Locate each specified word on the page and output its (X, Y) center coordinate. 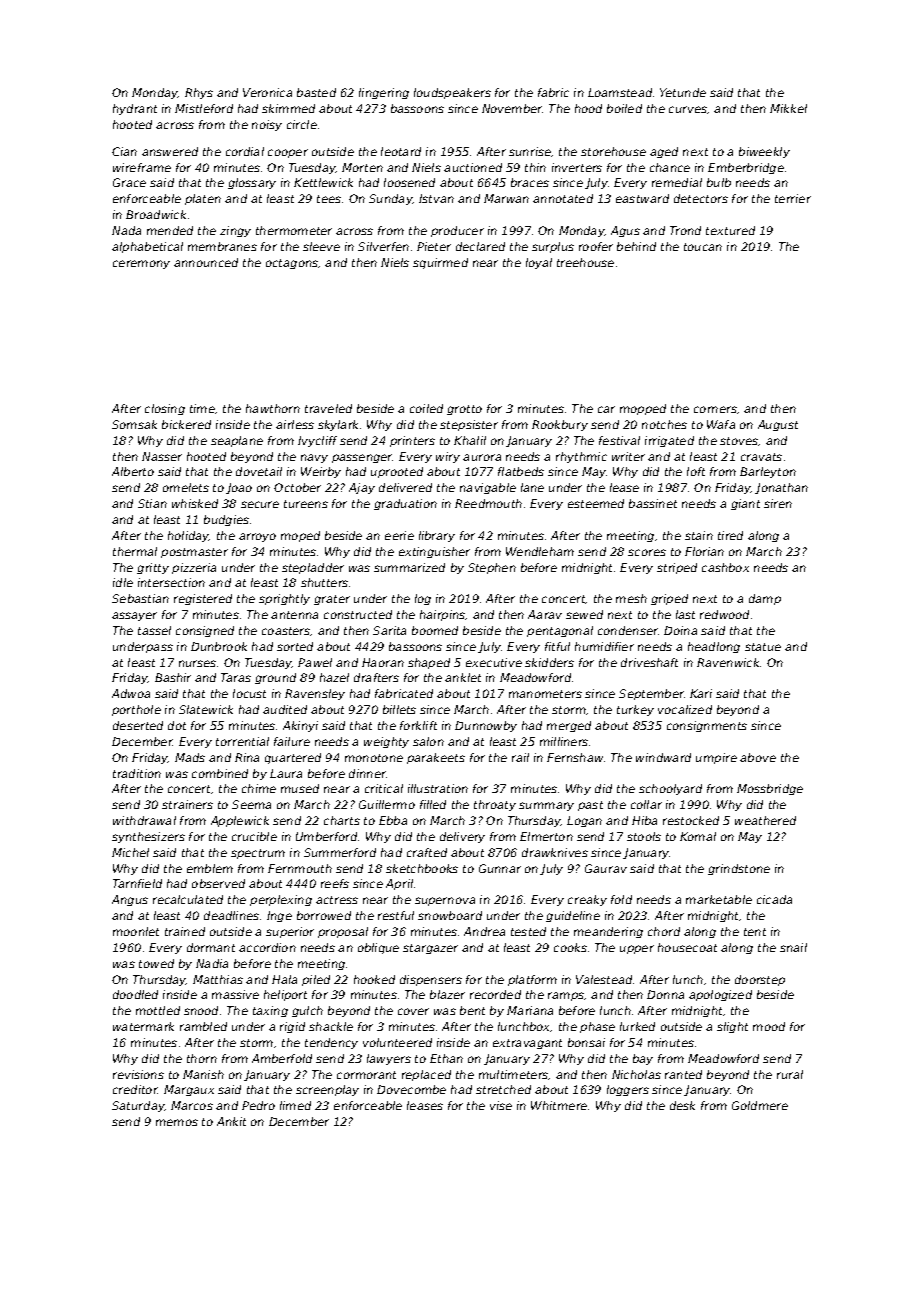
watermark (143, 1026)
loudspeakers (452, 93)
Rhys (199, 93)
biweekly (764, 152)
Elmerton (546, 836)
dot (177, 725)
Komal (698, 836)
